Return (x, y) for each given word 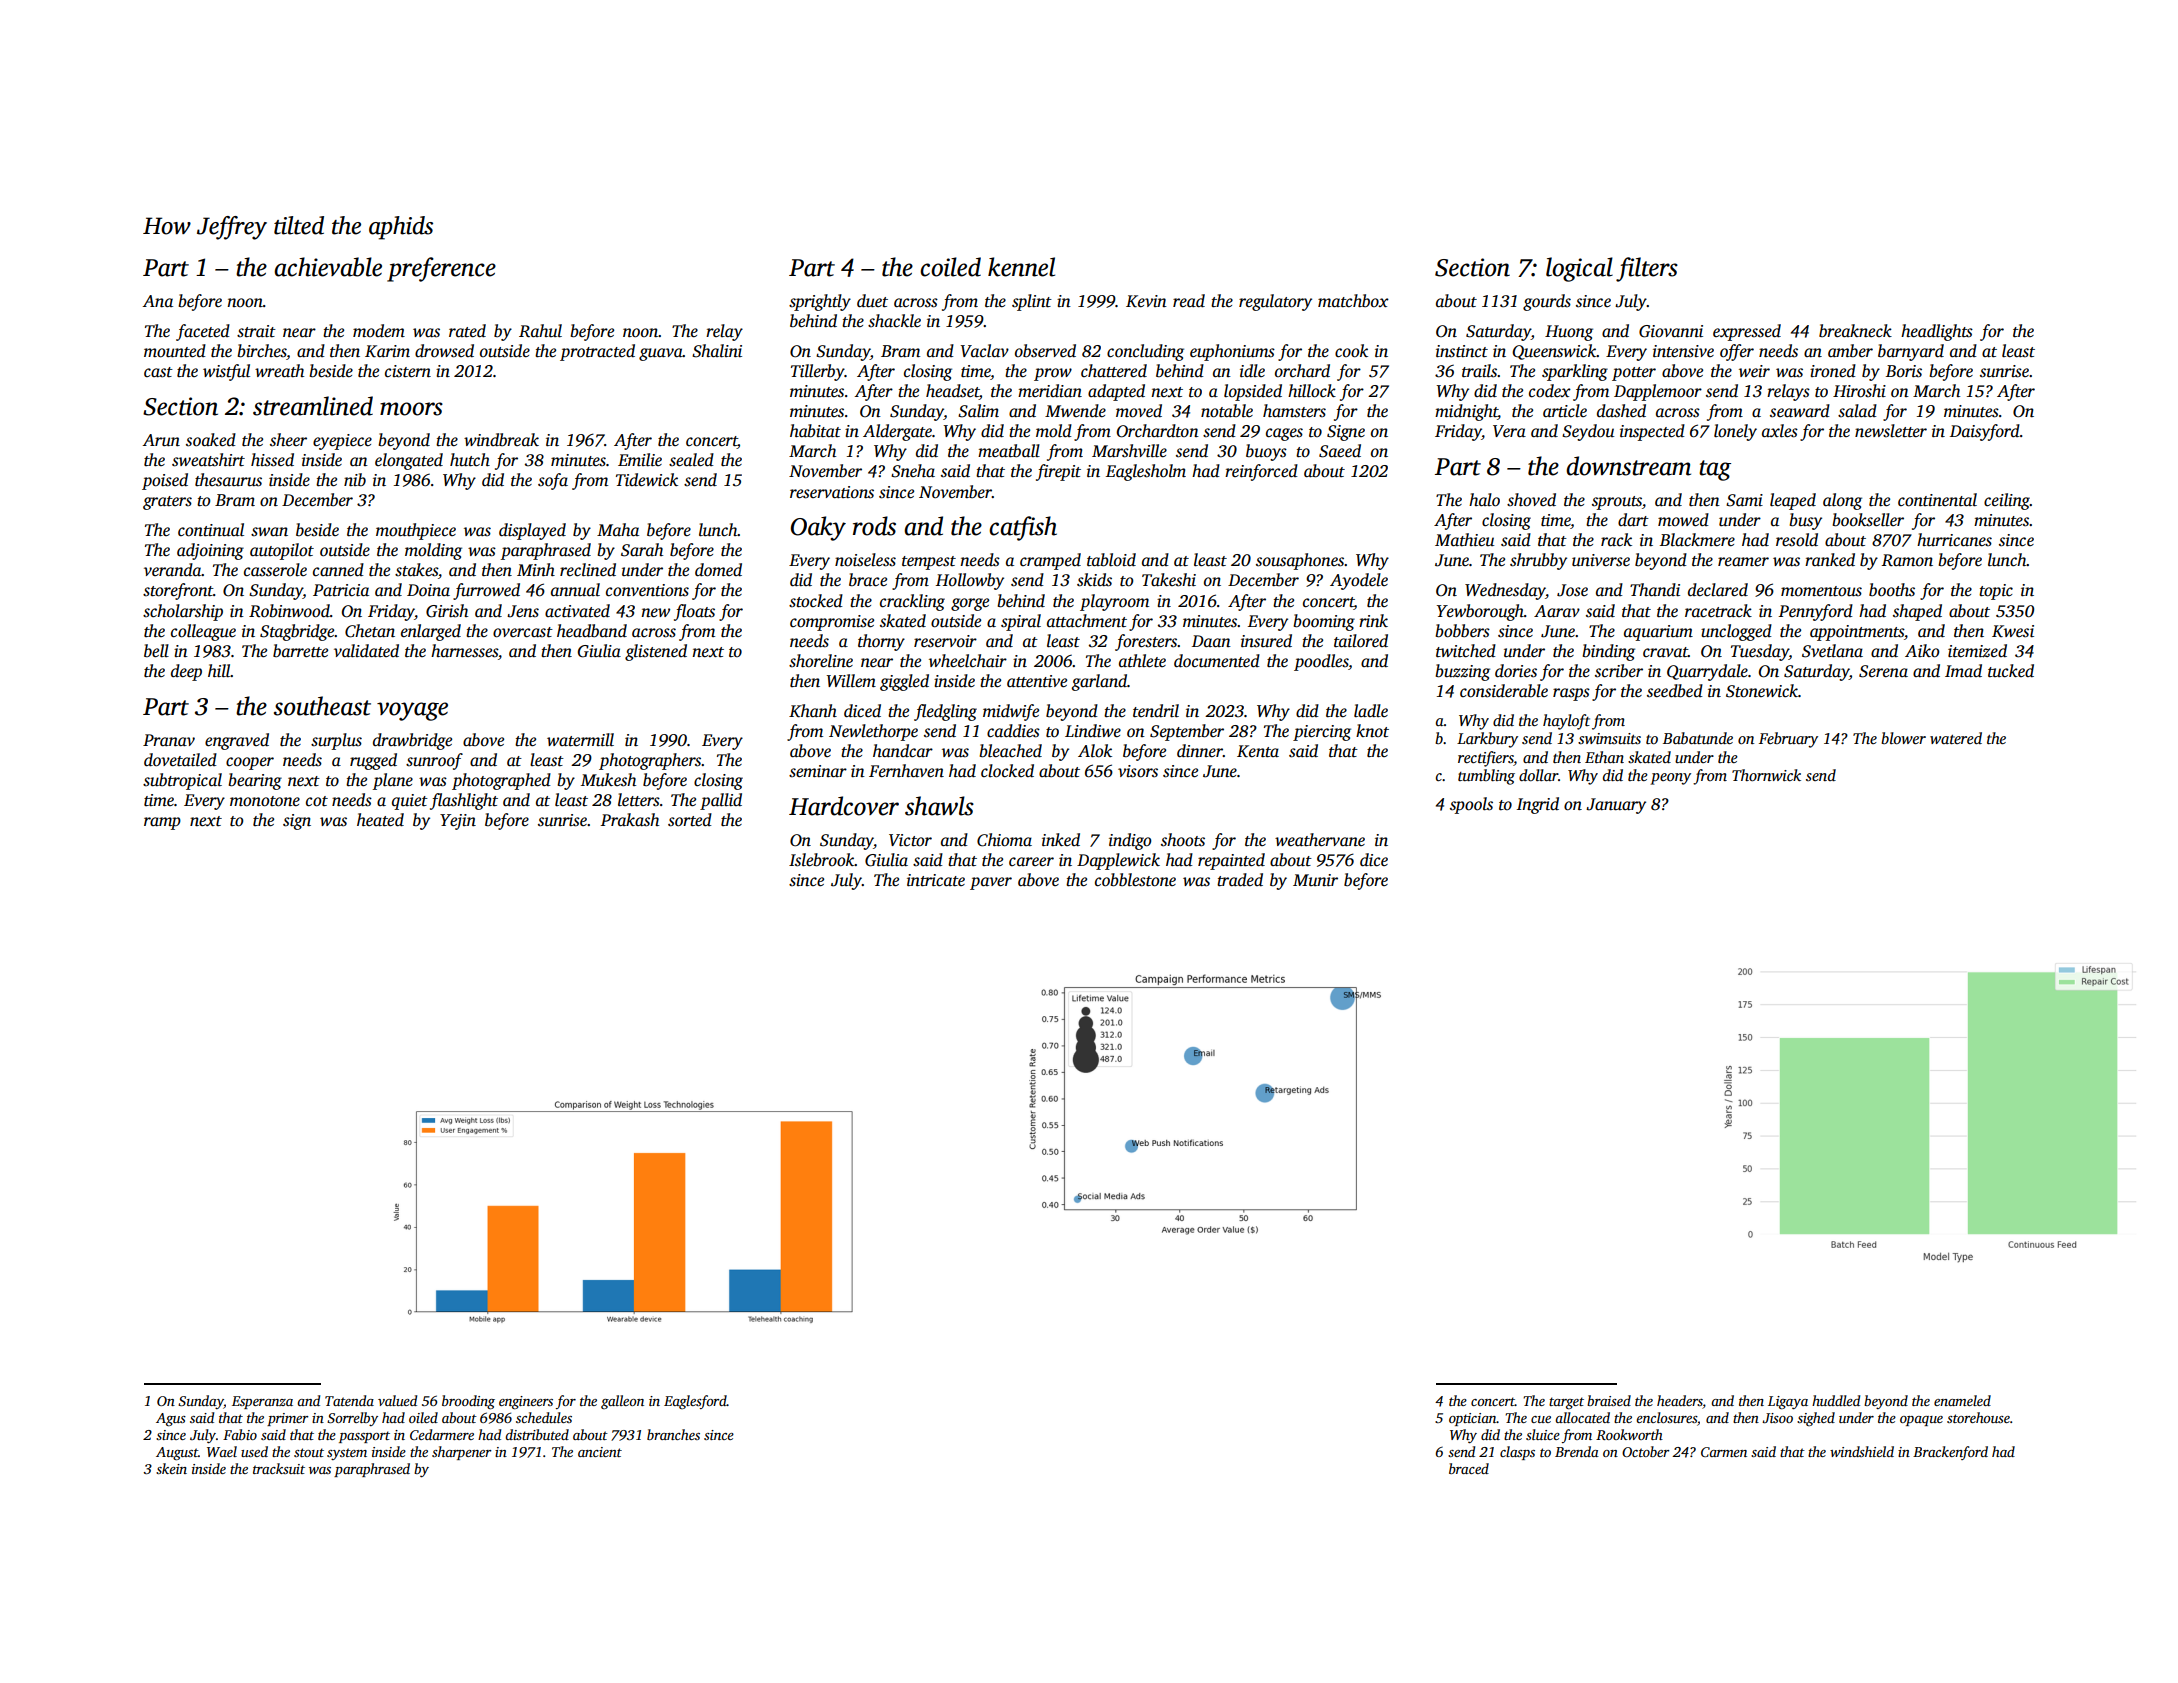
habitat (815, 431)
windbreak (501, 440)
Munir (1315, 880)
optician (1473, 1419)
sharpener (462, 1453)
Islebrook (821, 860)
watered (1956, 738)
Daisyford (1985, 432)
